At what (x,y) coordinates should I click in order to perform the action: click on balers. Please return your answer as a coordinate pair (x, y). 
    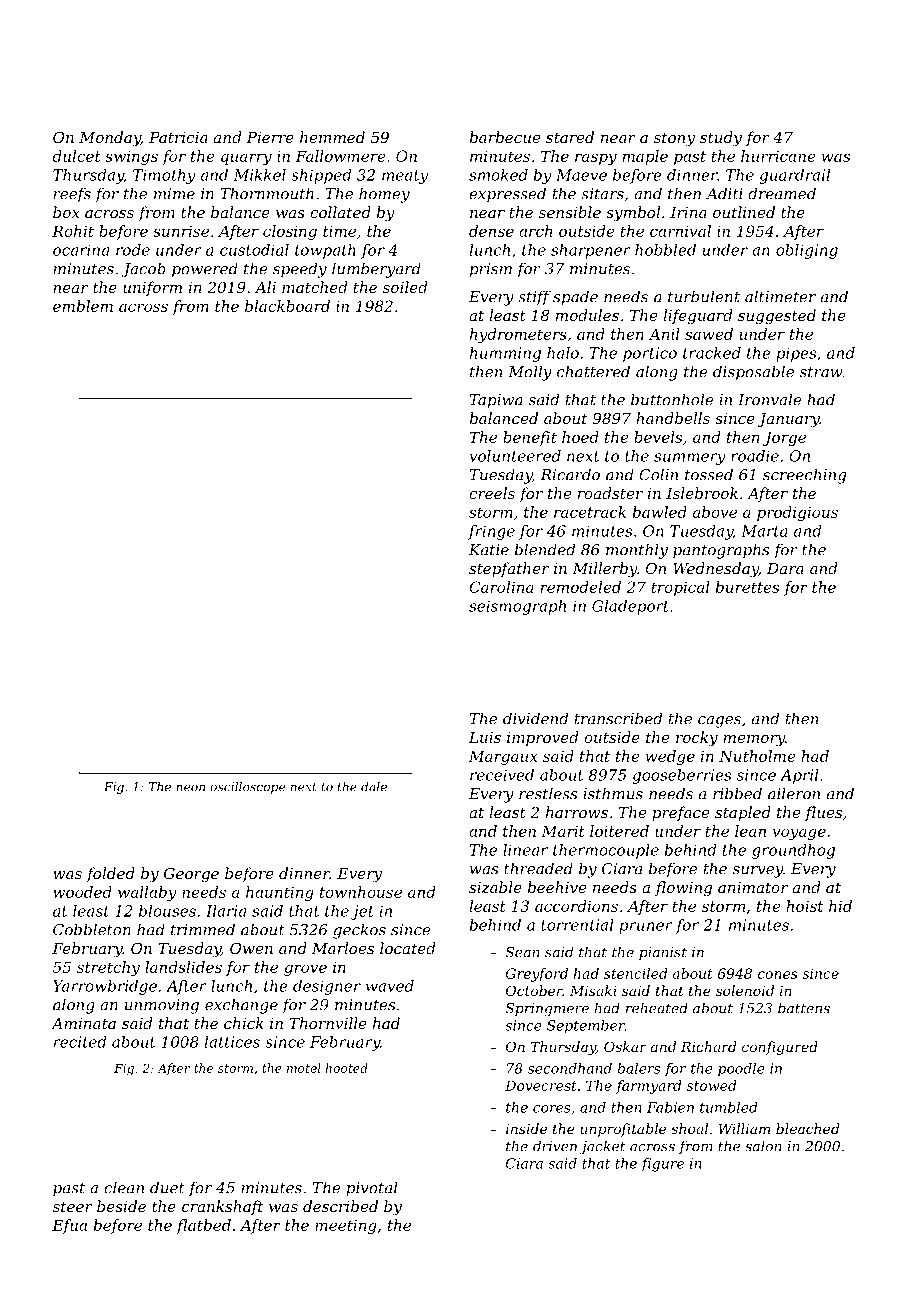
    Looking at the image, I should click on (639, 1068).
